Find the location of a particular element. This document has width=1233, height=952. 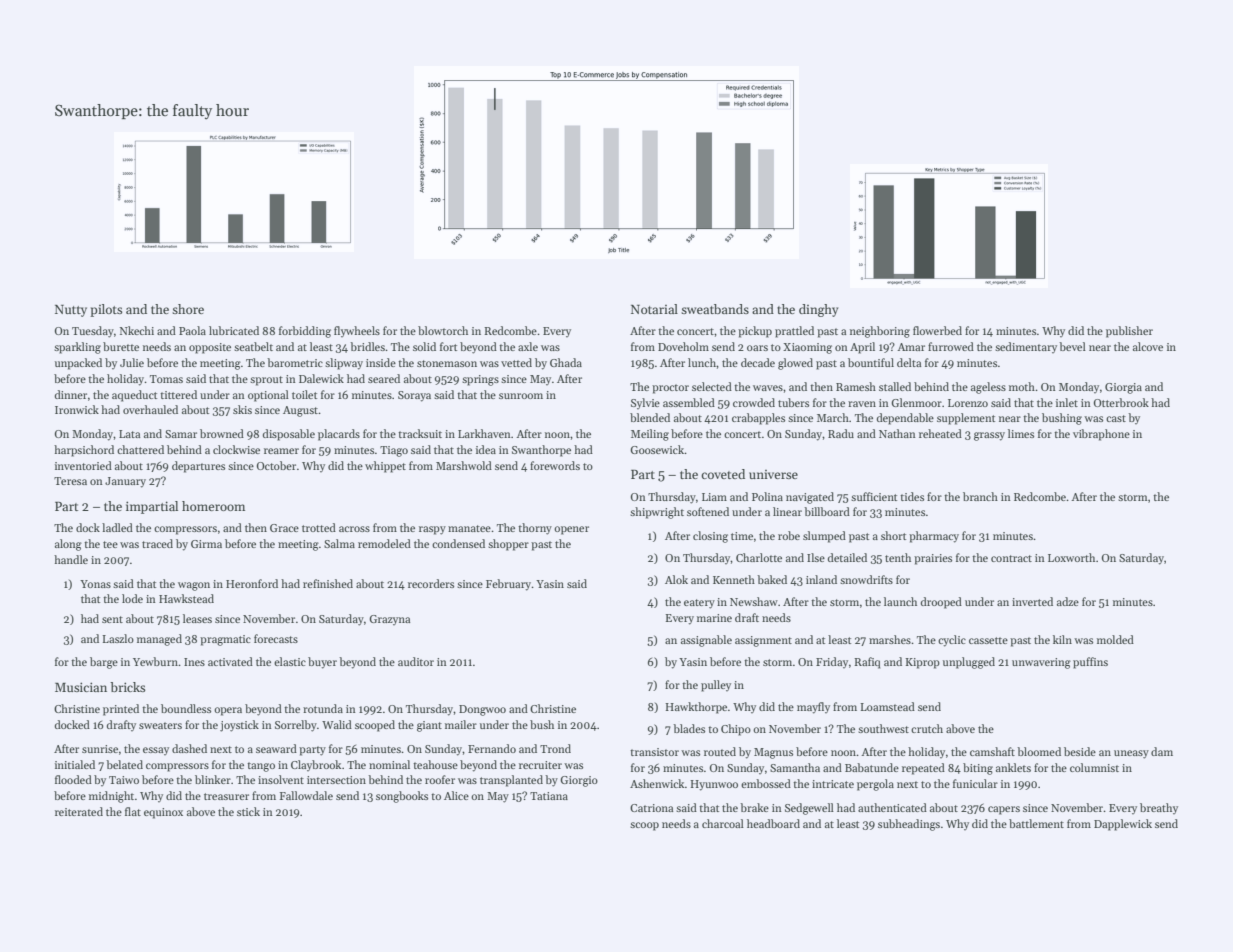

bloomed is located at coordinates (1039, 751).
